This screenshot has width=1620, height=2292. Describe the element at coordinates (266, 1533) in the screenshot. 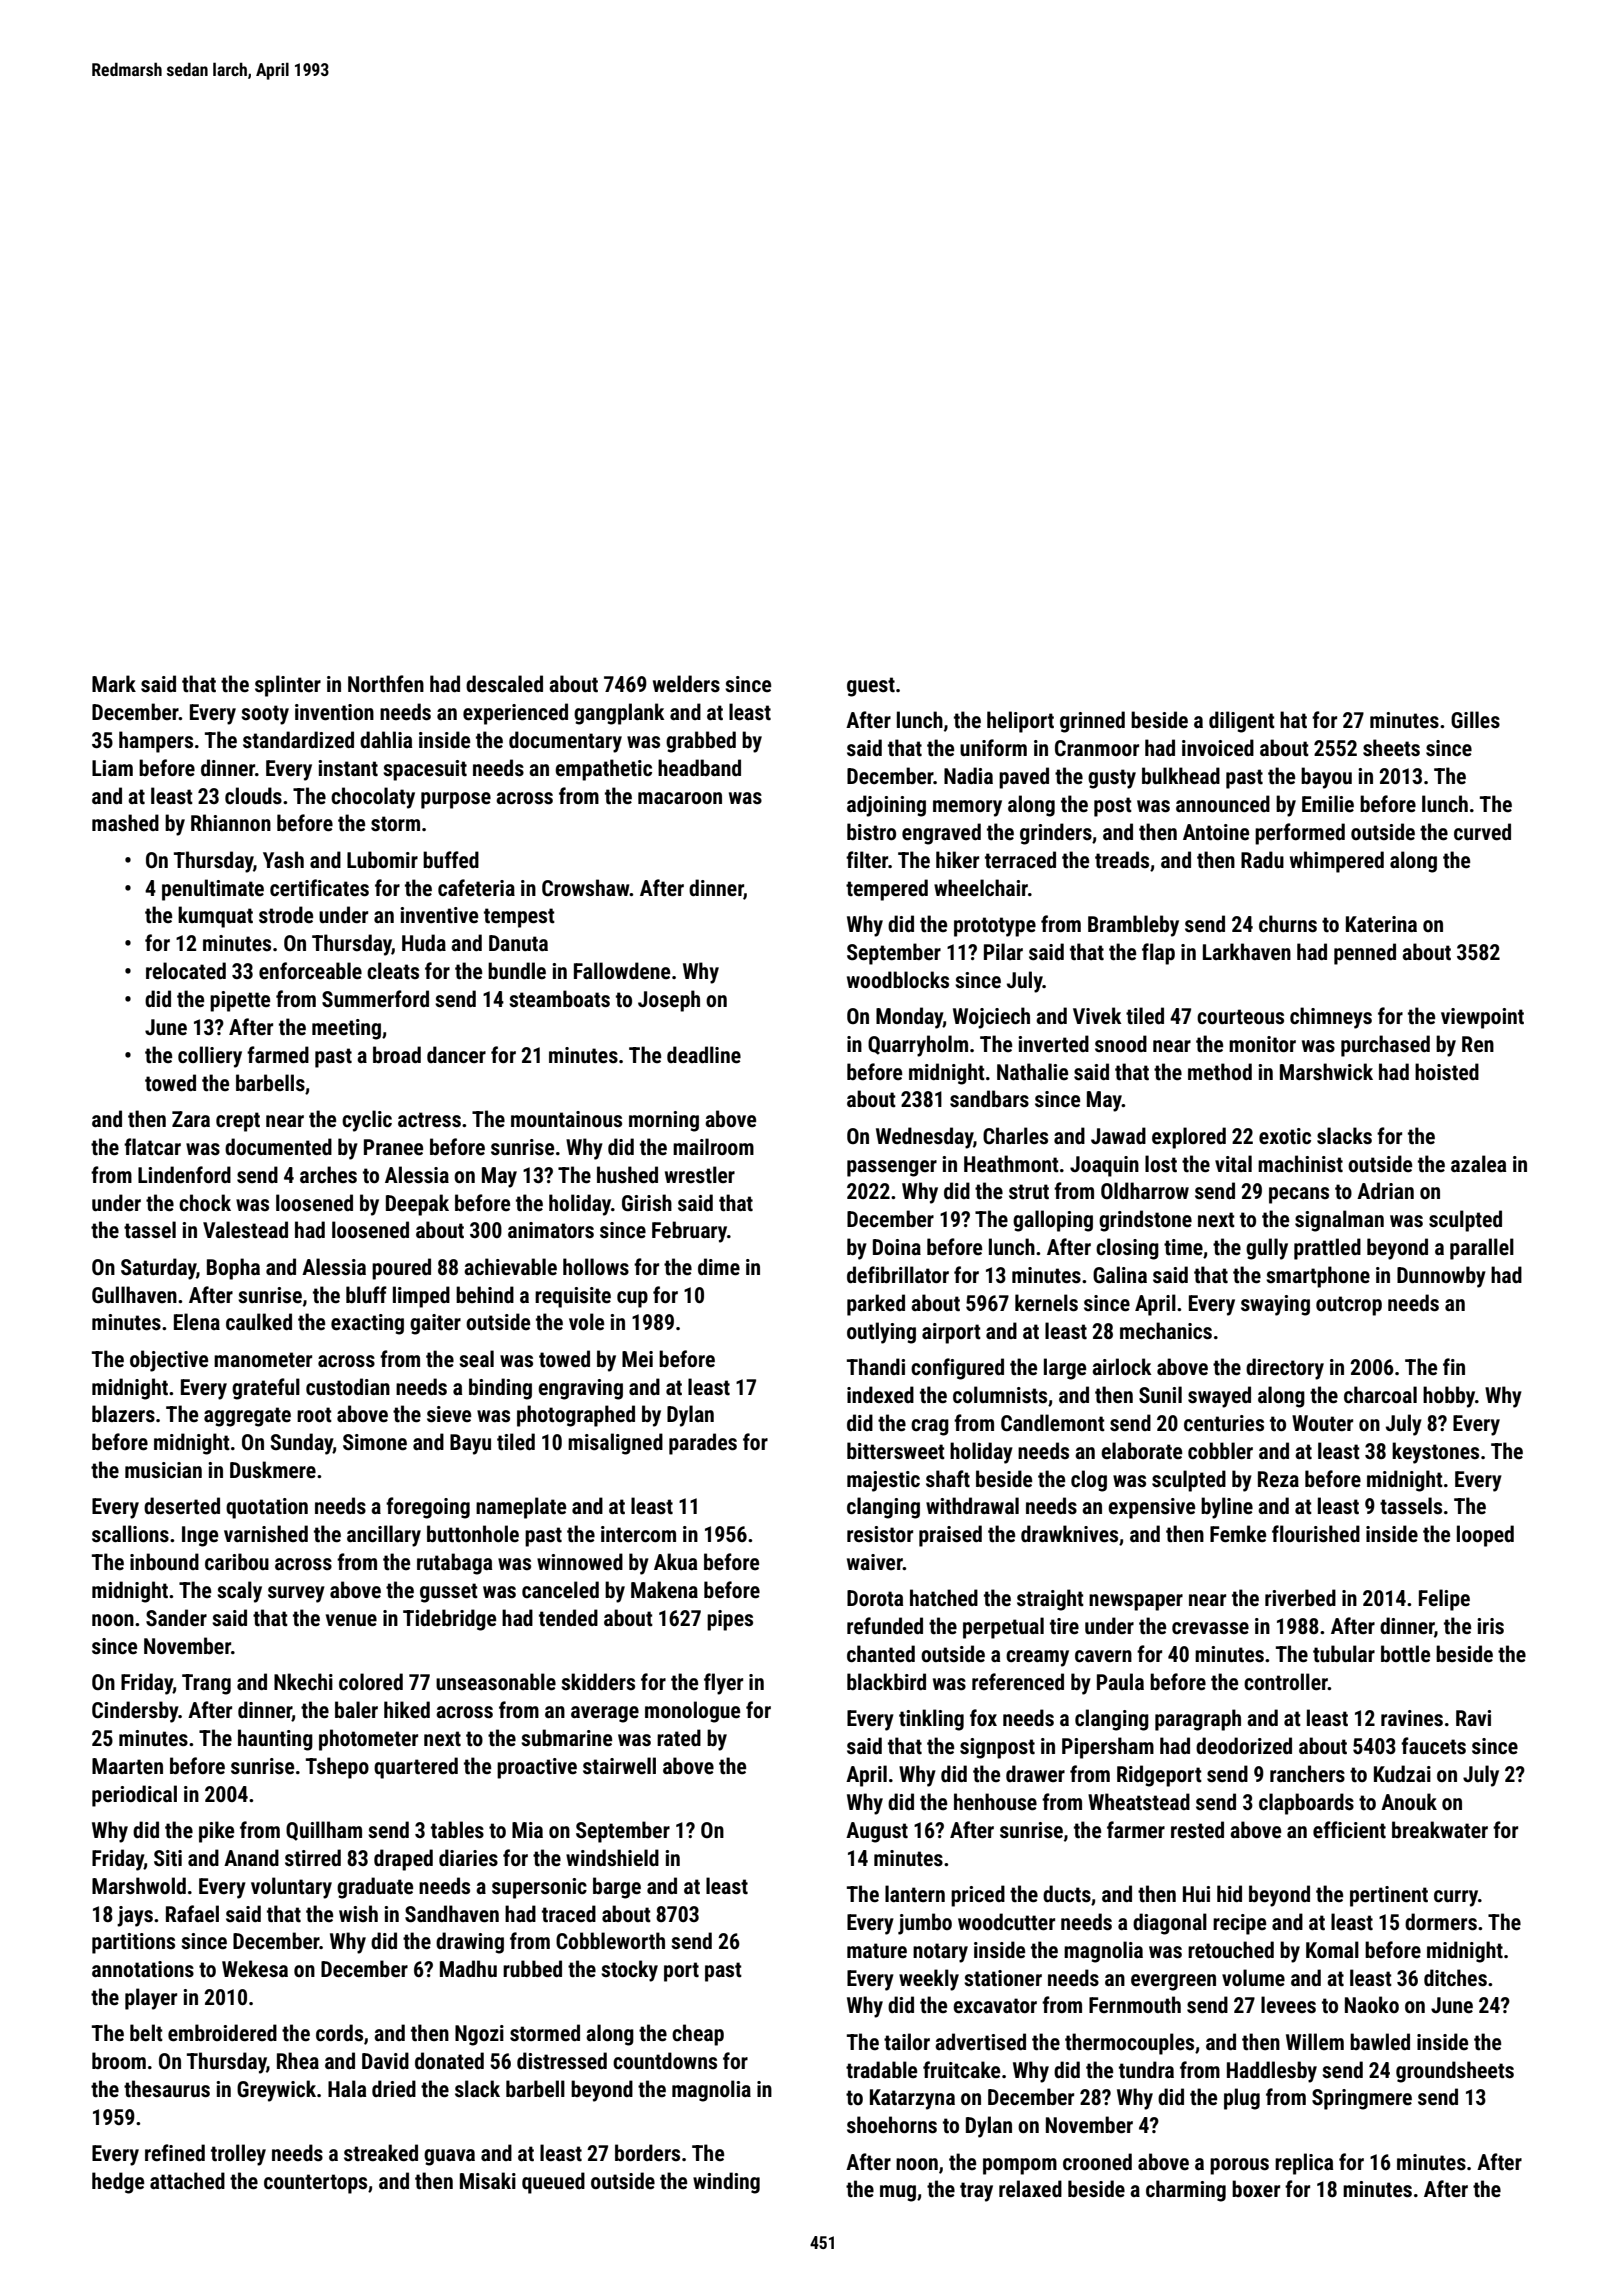

I see `varnished` at that location.
